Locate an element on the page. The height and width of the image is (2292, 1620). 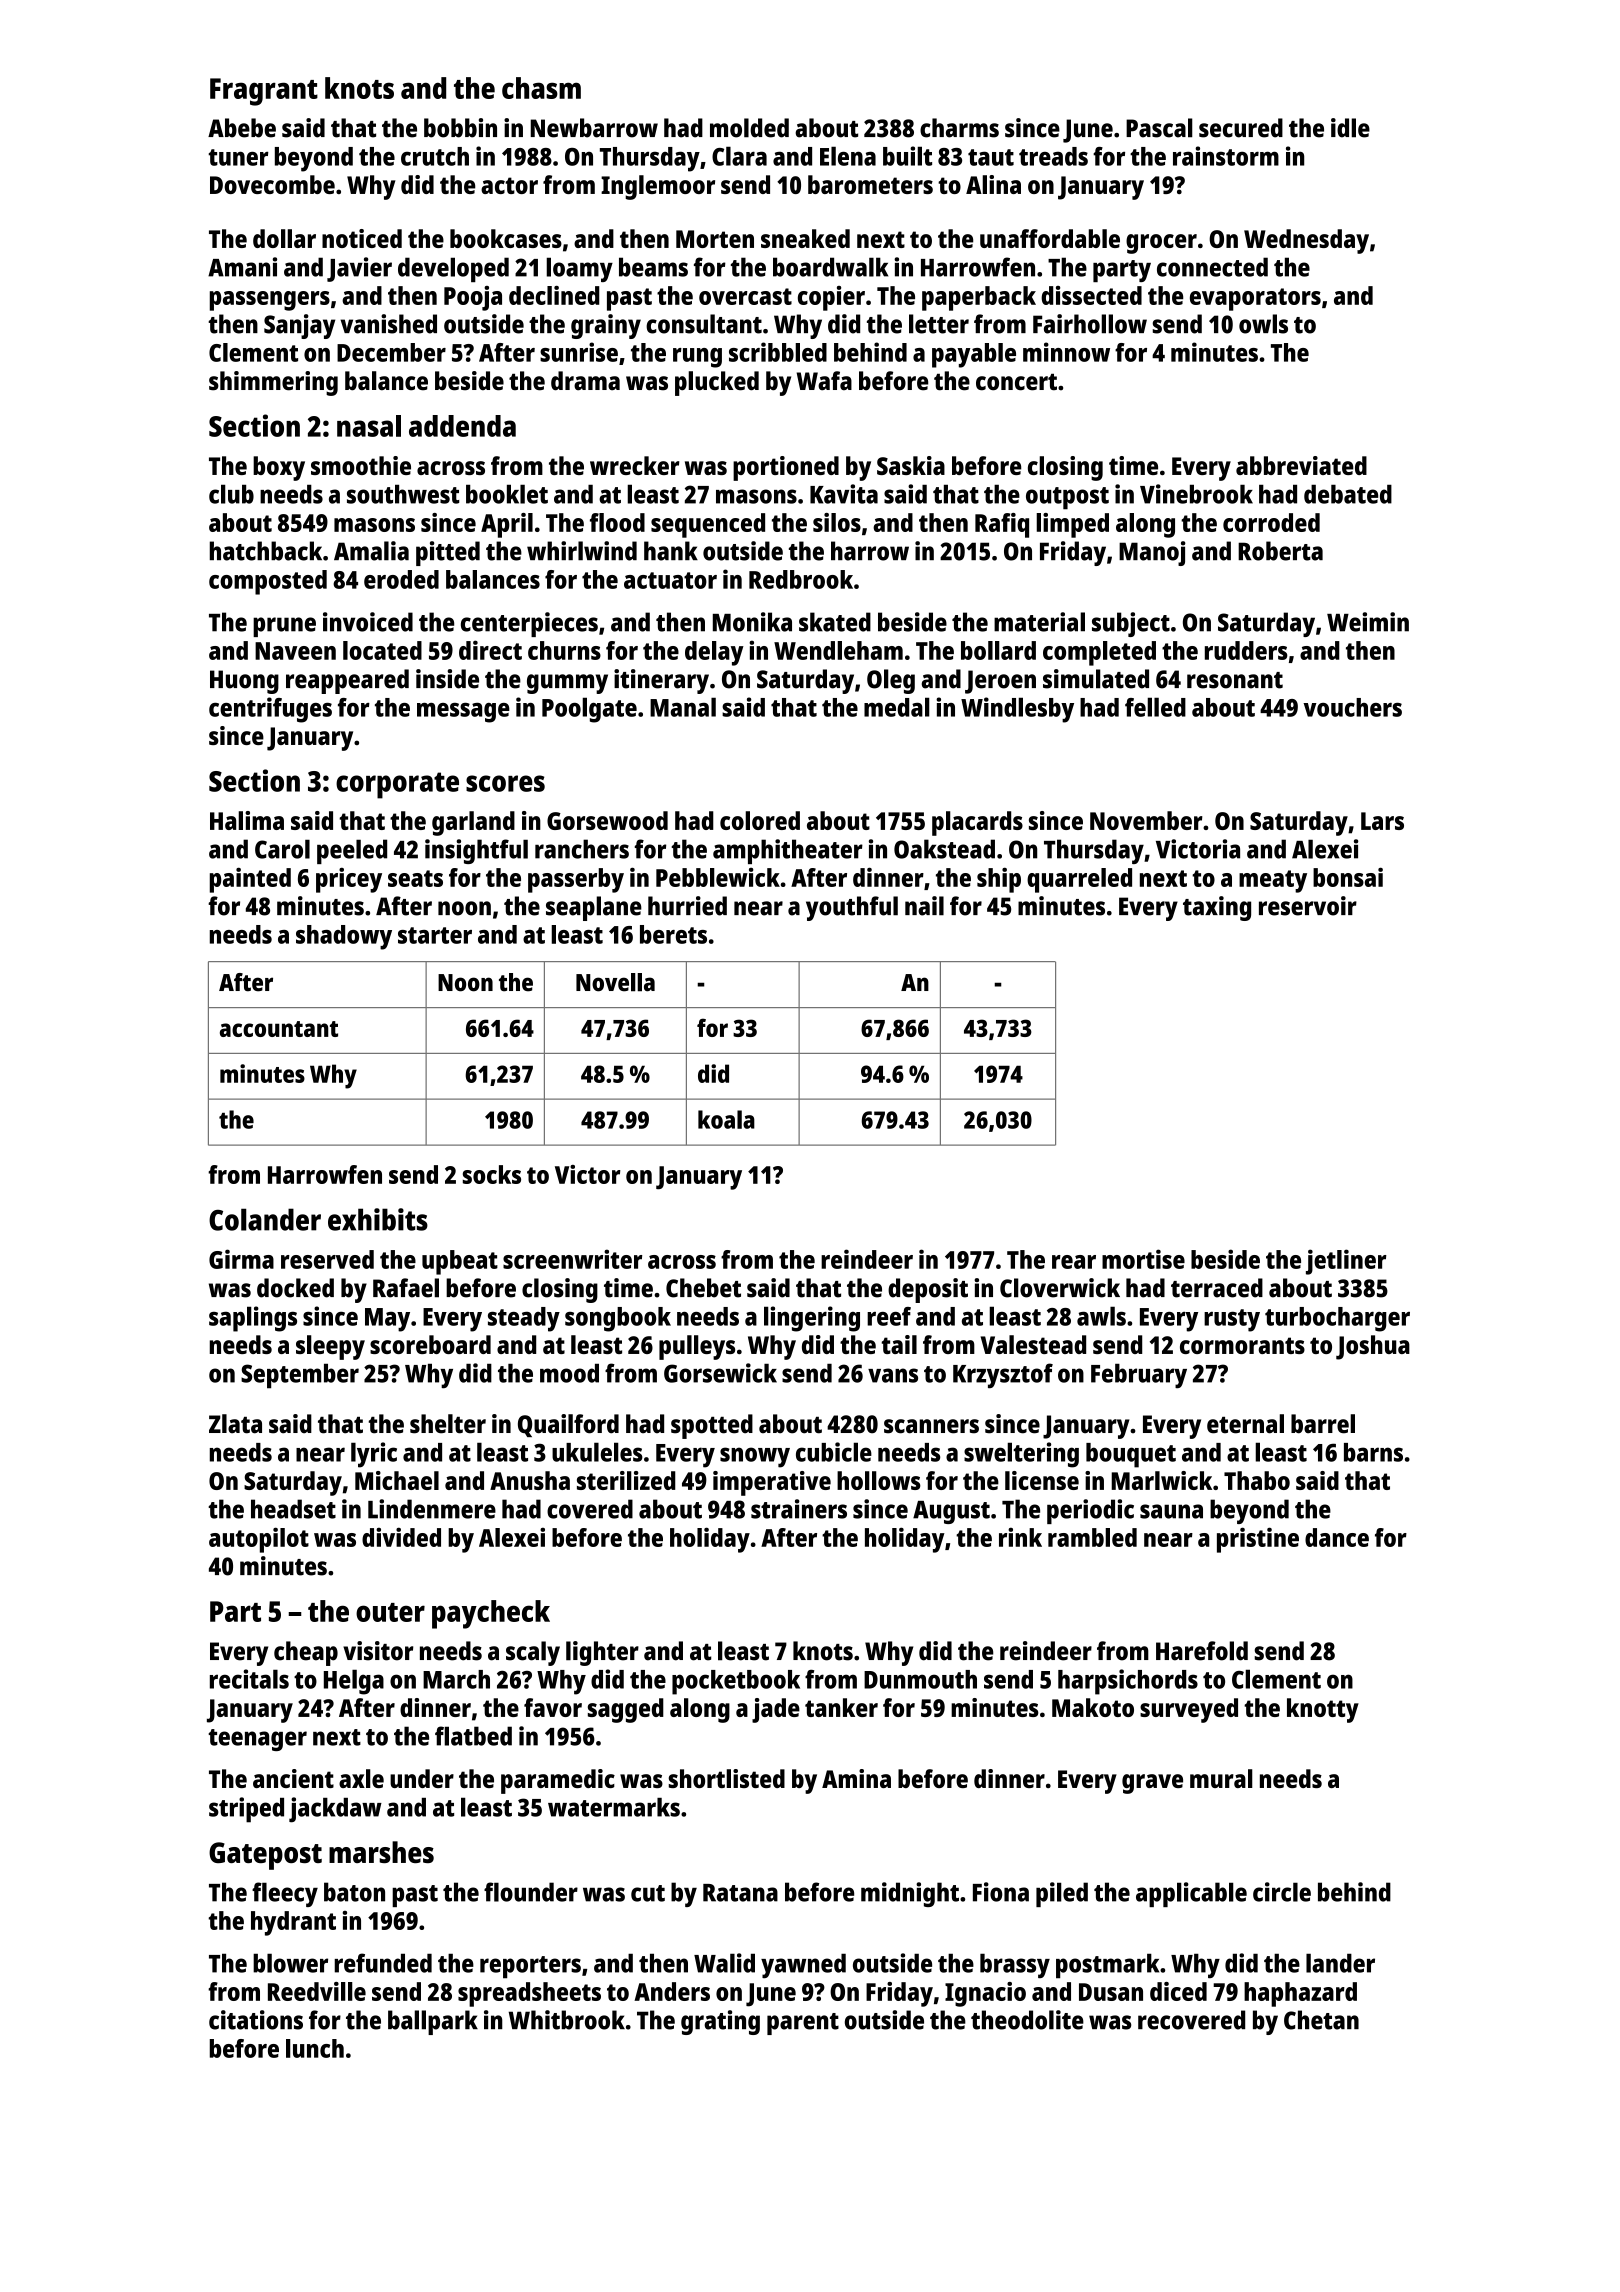
seaplane is located at coordinates (594, 908).
